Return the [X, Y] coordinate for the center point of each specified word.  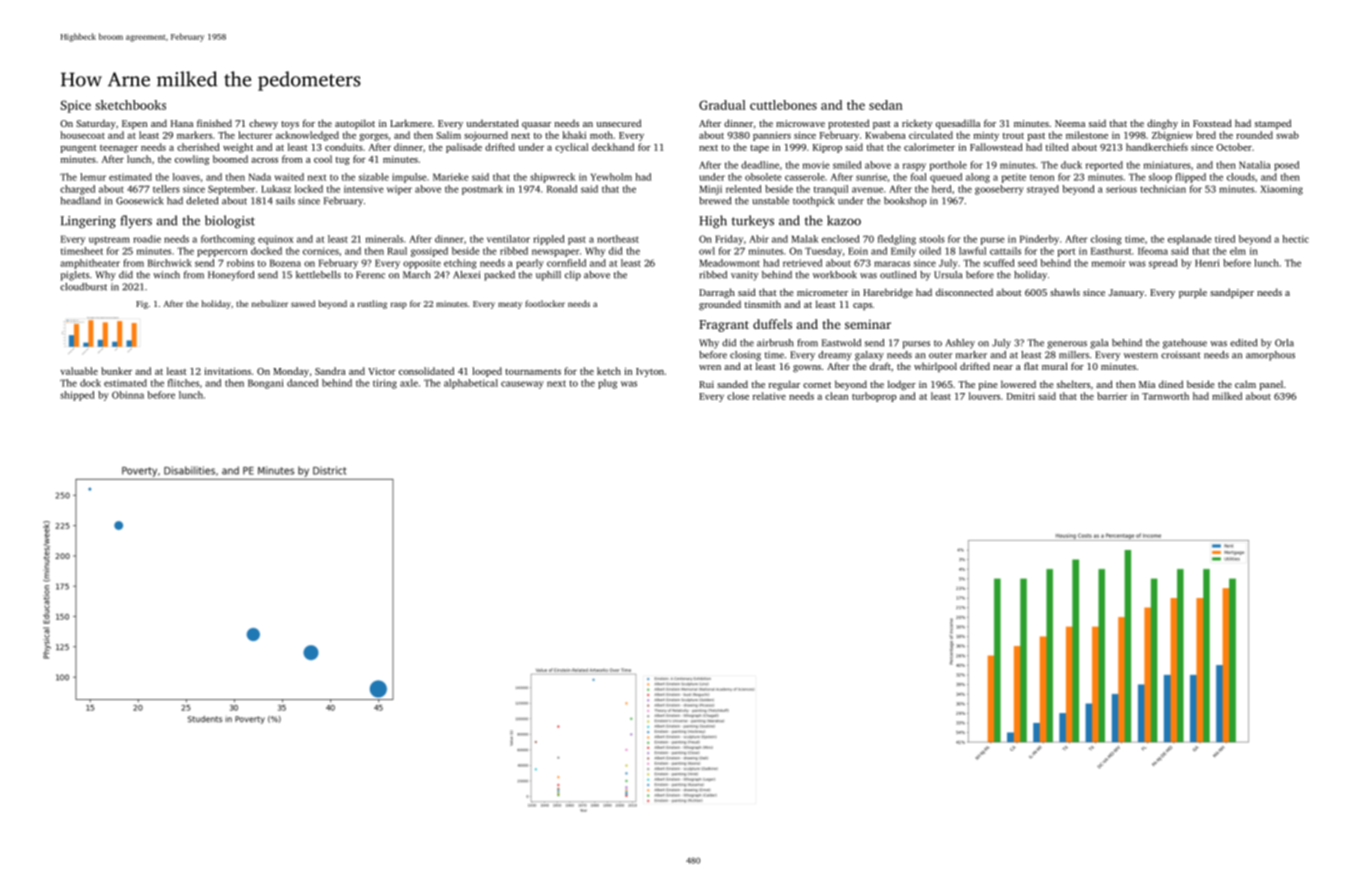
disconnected [964, 292]
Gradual [722, 105]
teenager [119, 149]
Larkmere [411, 123]
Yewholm [611, 177]
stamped [1273, 124]
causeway [522, 385]
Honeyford [231, 276]
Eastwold [841, 343]
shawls [1065, 292]
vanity [744, 276]
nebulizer [270, 303]
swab [1287, 135]
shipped [77, 396]
